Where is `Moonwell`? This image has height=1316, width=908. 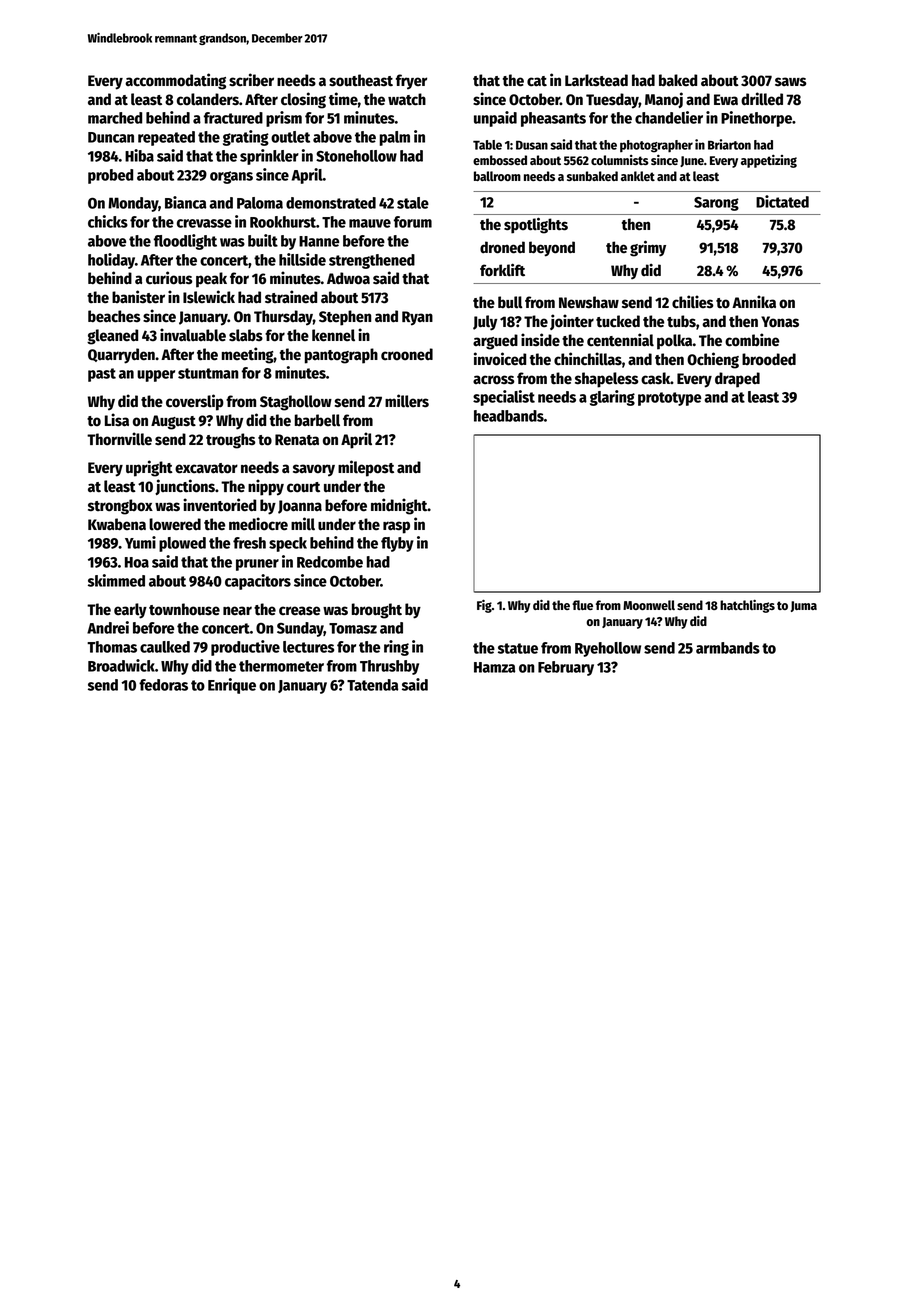 Moonwell is located at coordinates (649, 605).
